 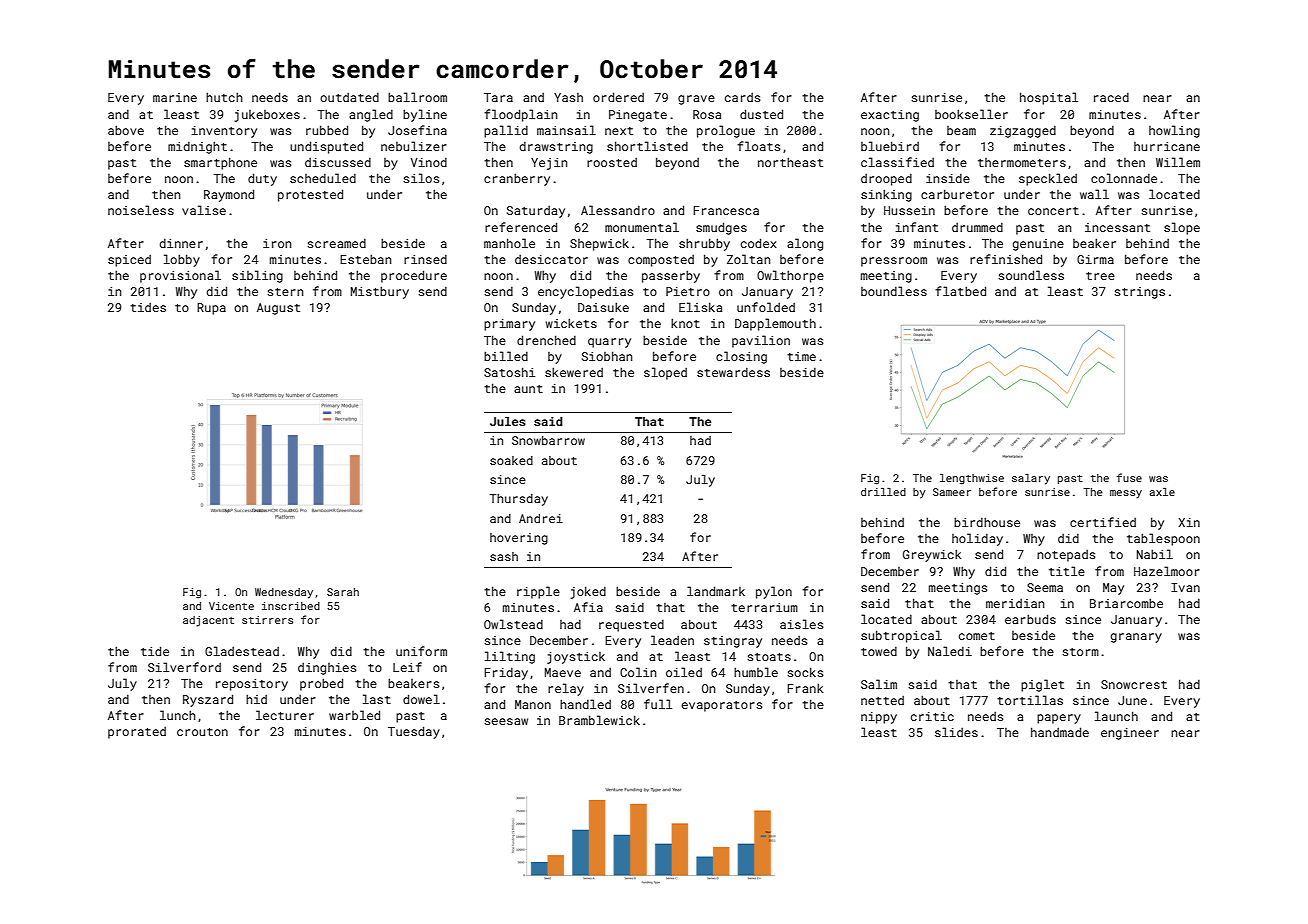 I want to click on billed, so click(x=506, y=356).
